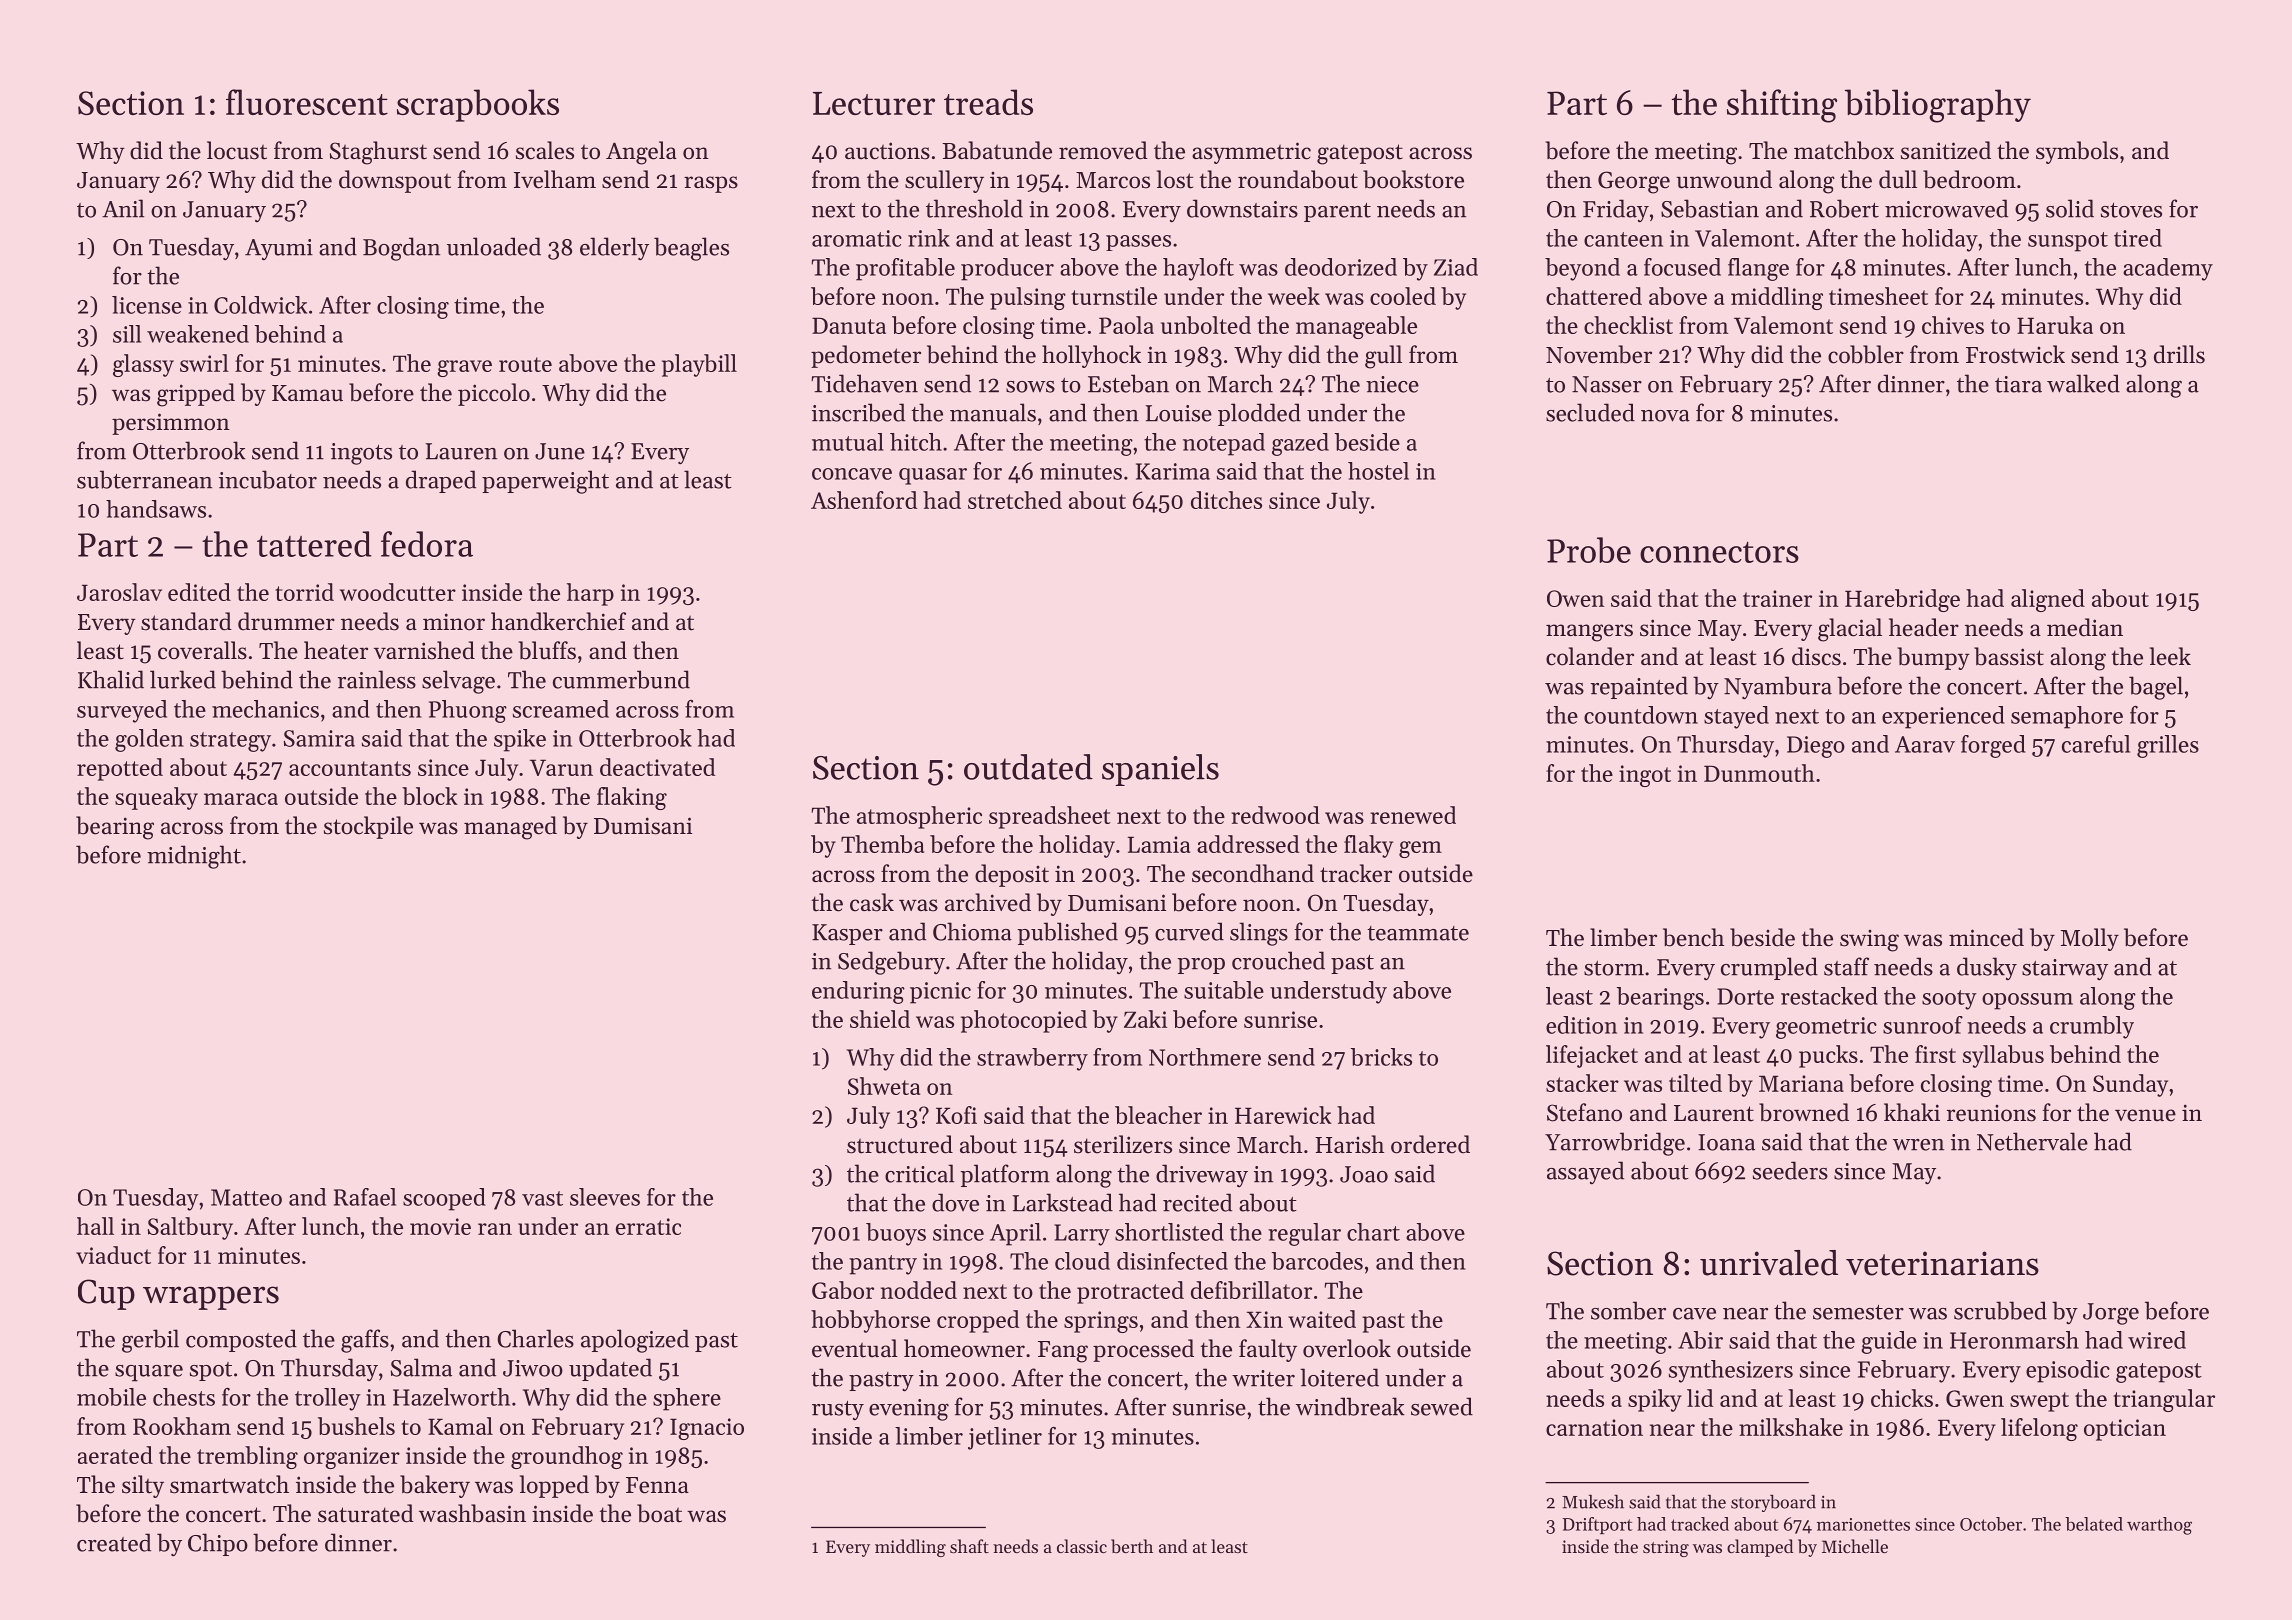 Image resolution: width=2292 pixels, height=1620 pixels. What do you see at coordinates (1442, 1406) in the page?
I see `sewed` at bounding box center [1442, 1406].
